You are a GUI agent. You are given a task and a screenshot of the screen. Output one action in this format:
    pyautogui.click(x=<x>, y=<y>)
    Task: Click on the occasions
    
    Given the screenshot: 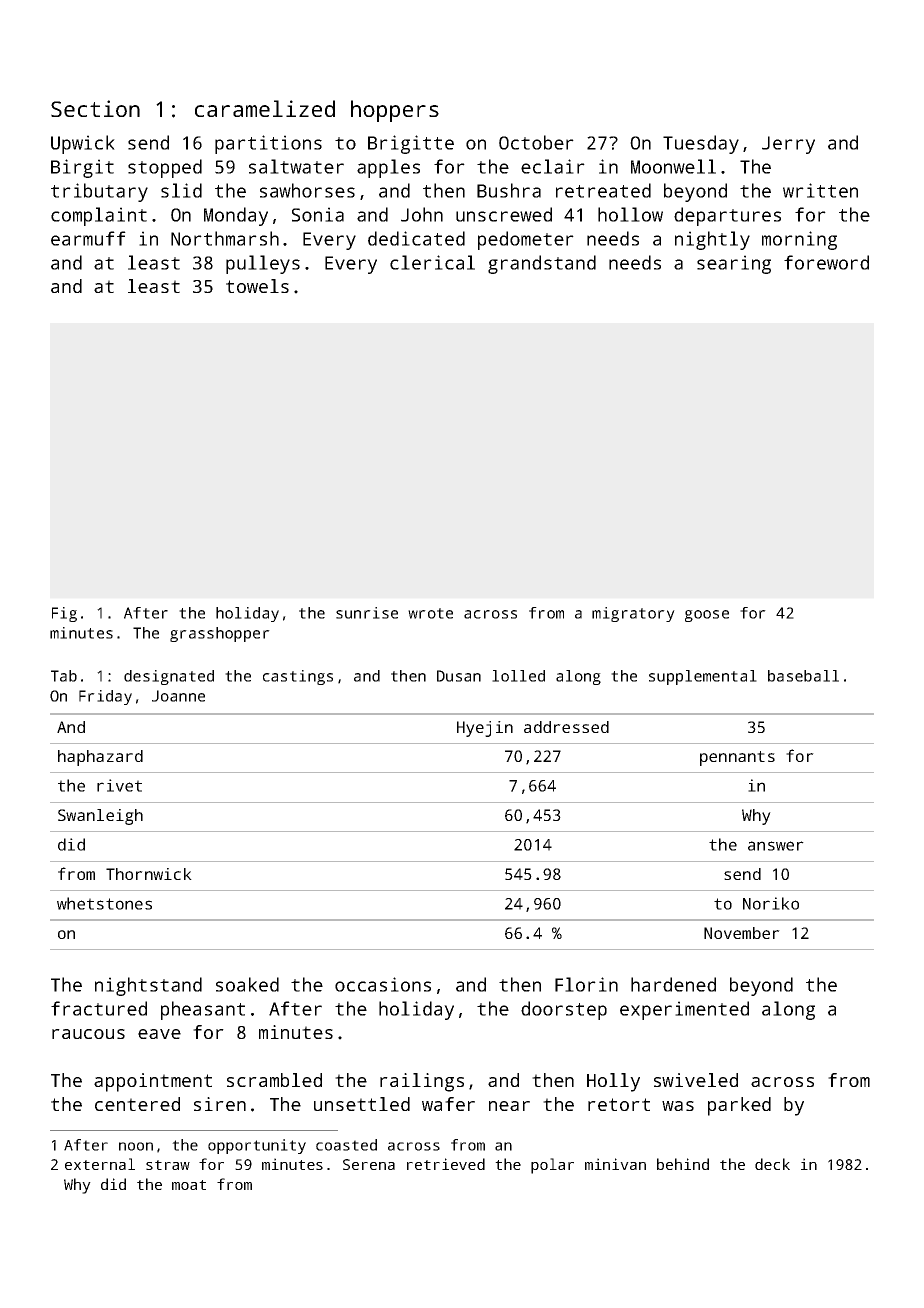 What is the action you would take?
    pyautogui.click(x=383, y=984)
